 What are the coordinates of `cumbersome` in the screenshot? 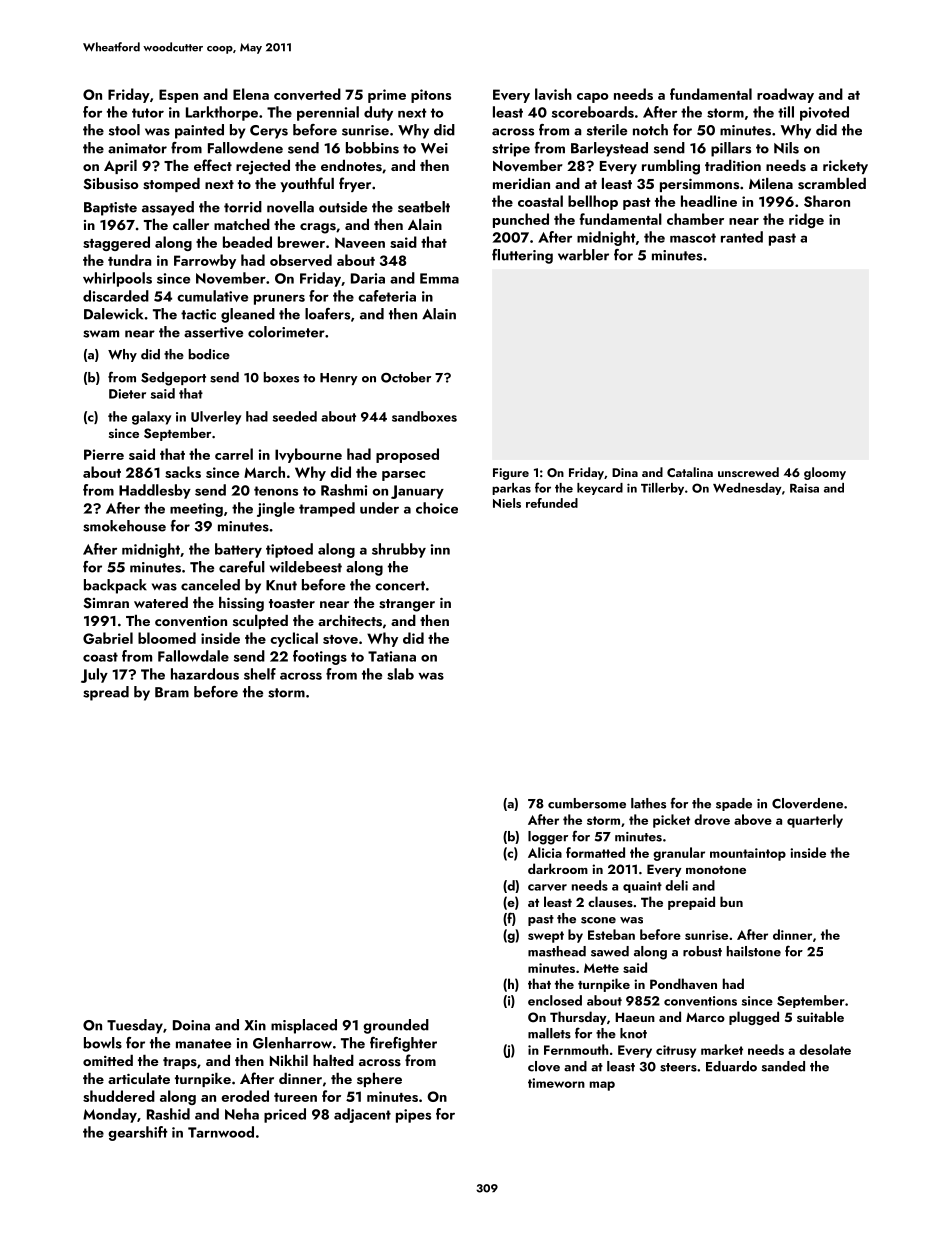 It's located at (587, 803).
